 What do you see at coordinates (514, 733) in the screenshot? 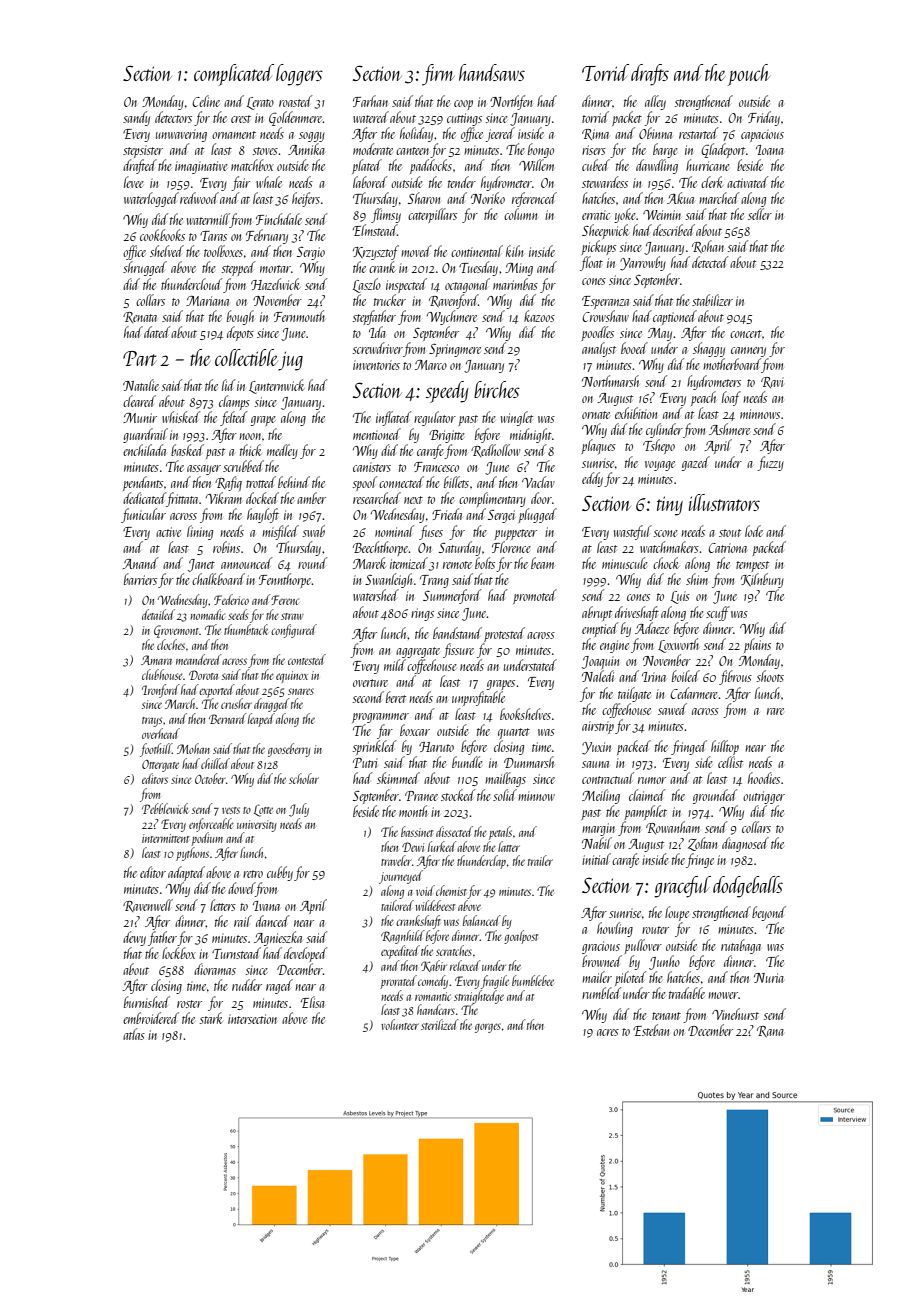
I see `quartet` at bounding box center [514, 733].
